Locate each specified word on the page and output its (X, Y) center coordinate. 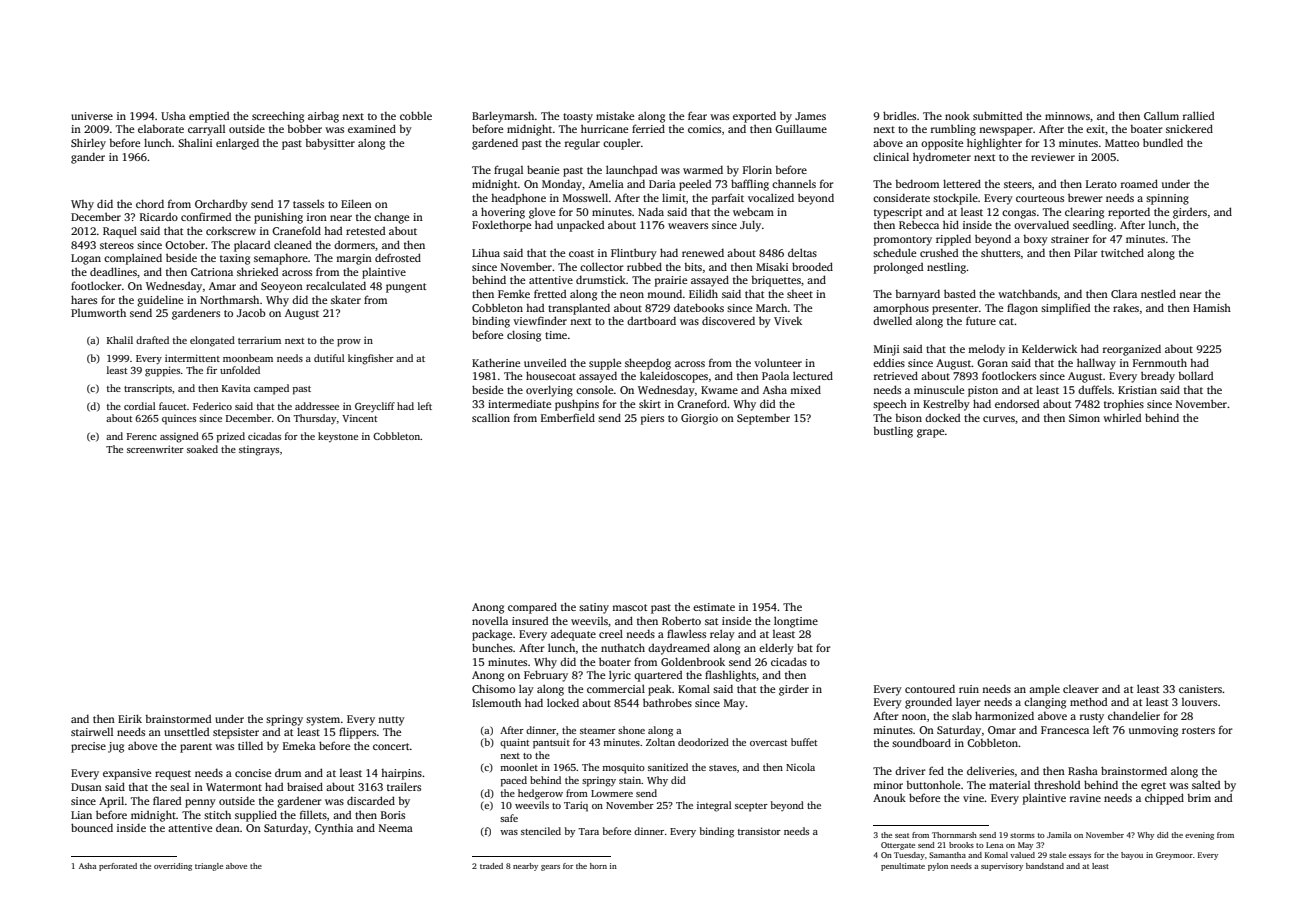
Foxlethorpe (501, 226)
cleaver (1081, 689)
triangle (209, 867)
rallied (1198, 115)
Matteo (1122, 143)
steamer (598, 731)
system (323, 721)
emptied (209, 117)
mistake (615, 115)
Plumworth (98, 312)
